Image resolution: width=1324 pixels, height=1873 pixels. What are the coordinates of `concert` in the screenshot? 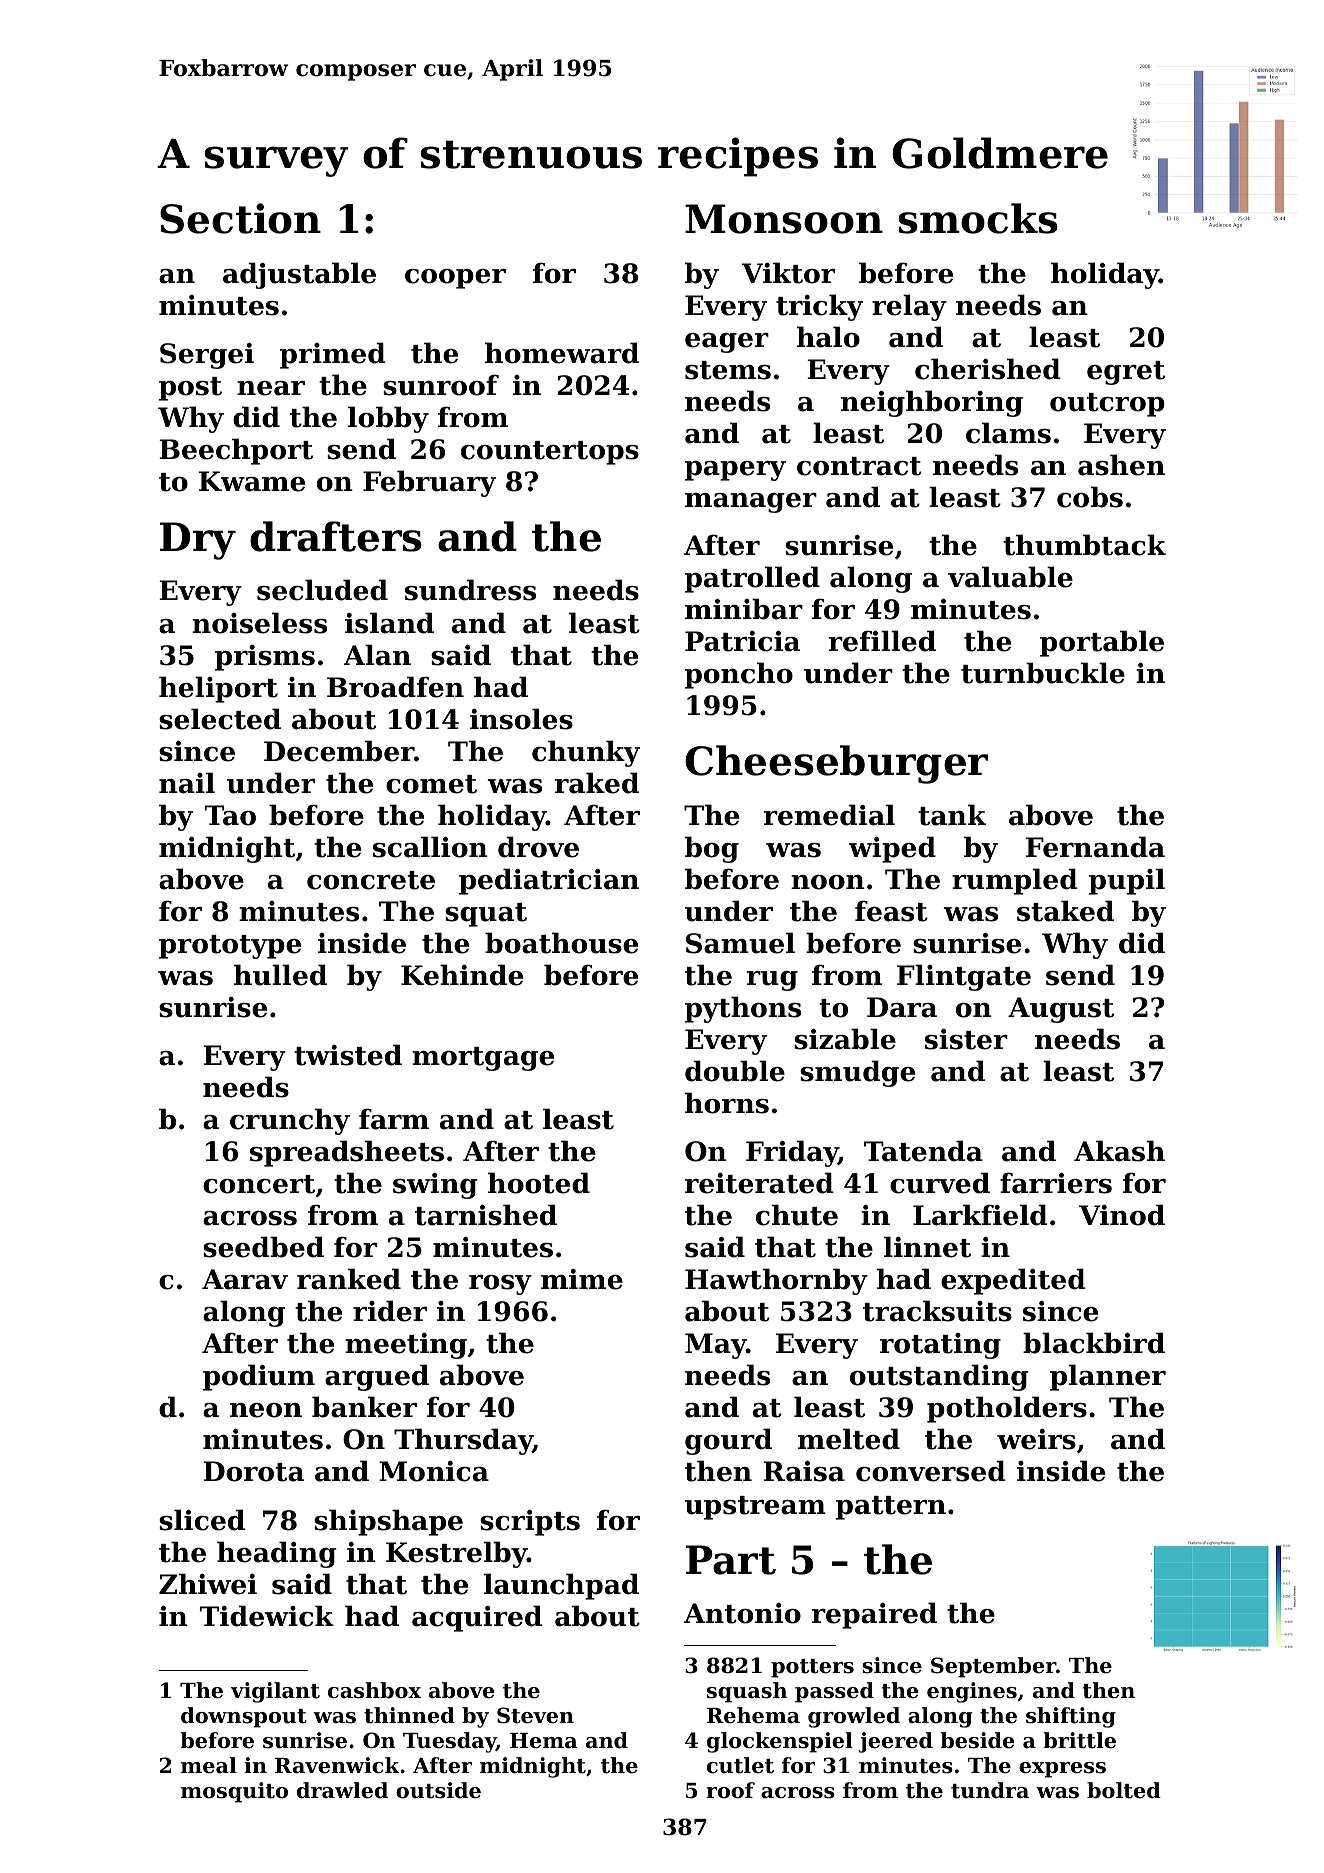 It's located at (259, 1184).
